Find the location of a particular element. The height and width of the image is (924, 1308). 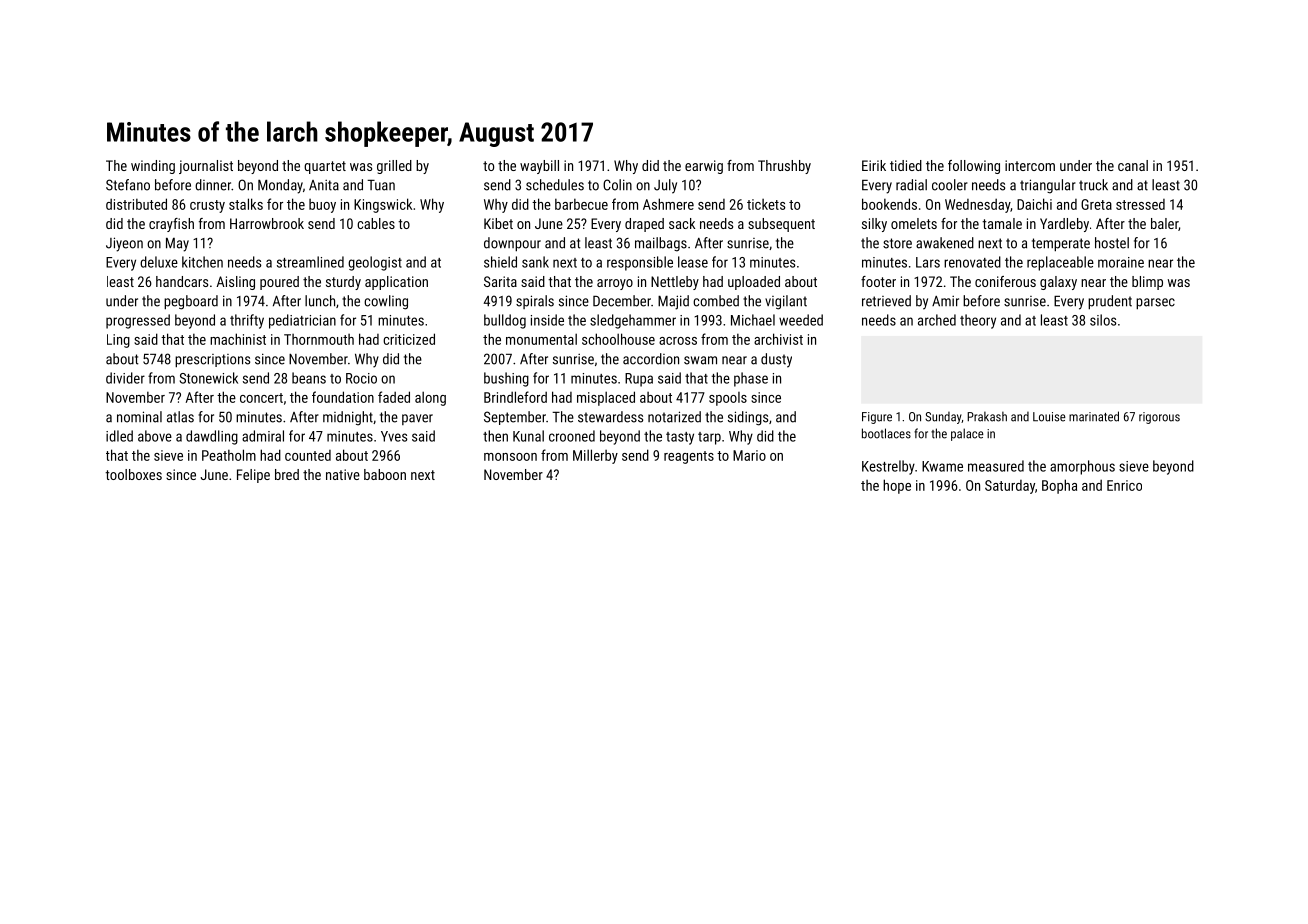

Anita is located at coordinates (324, 185).
